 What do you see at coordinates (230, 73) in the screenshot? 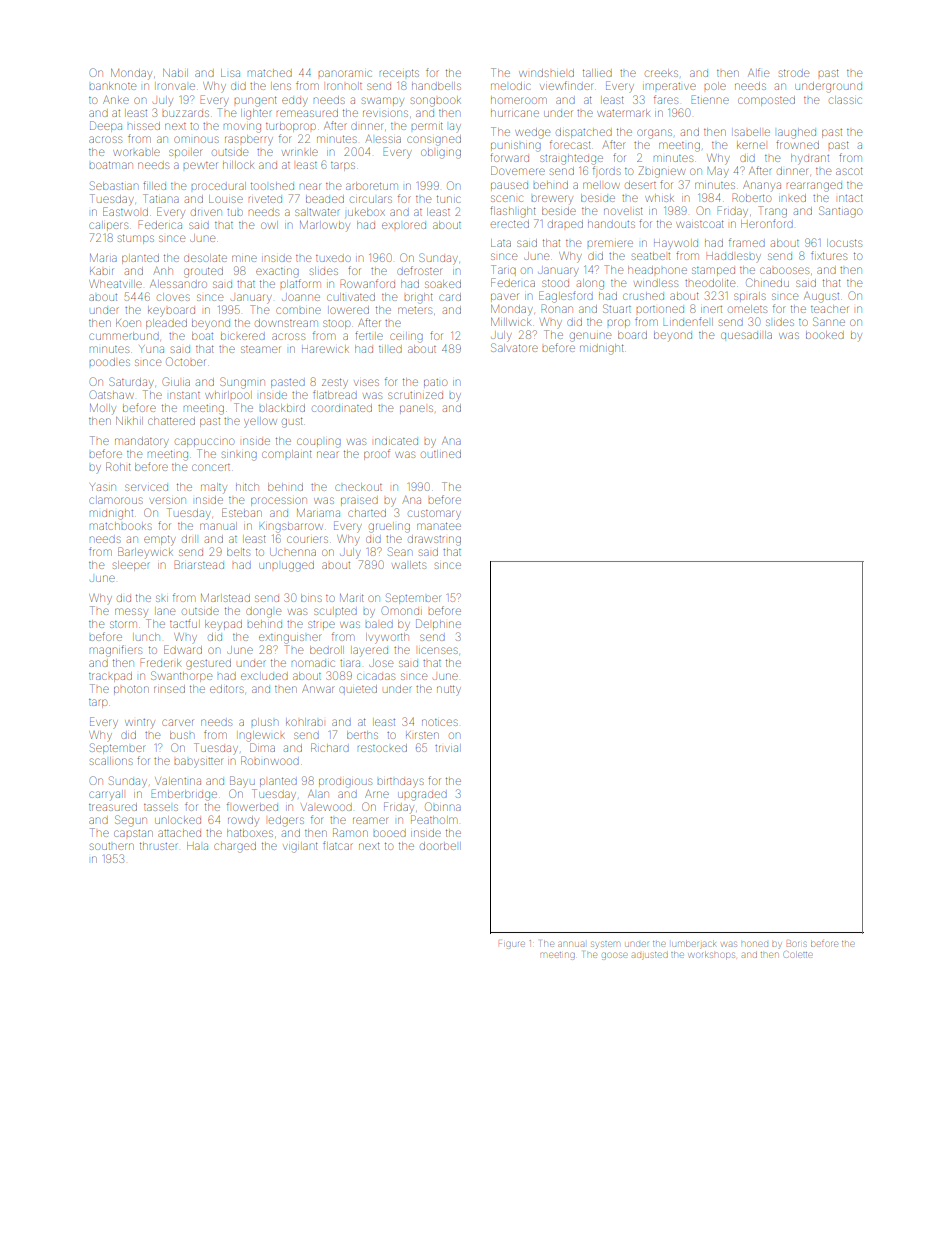
I see `Lisa` at bounding box center [230, 73].
